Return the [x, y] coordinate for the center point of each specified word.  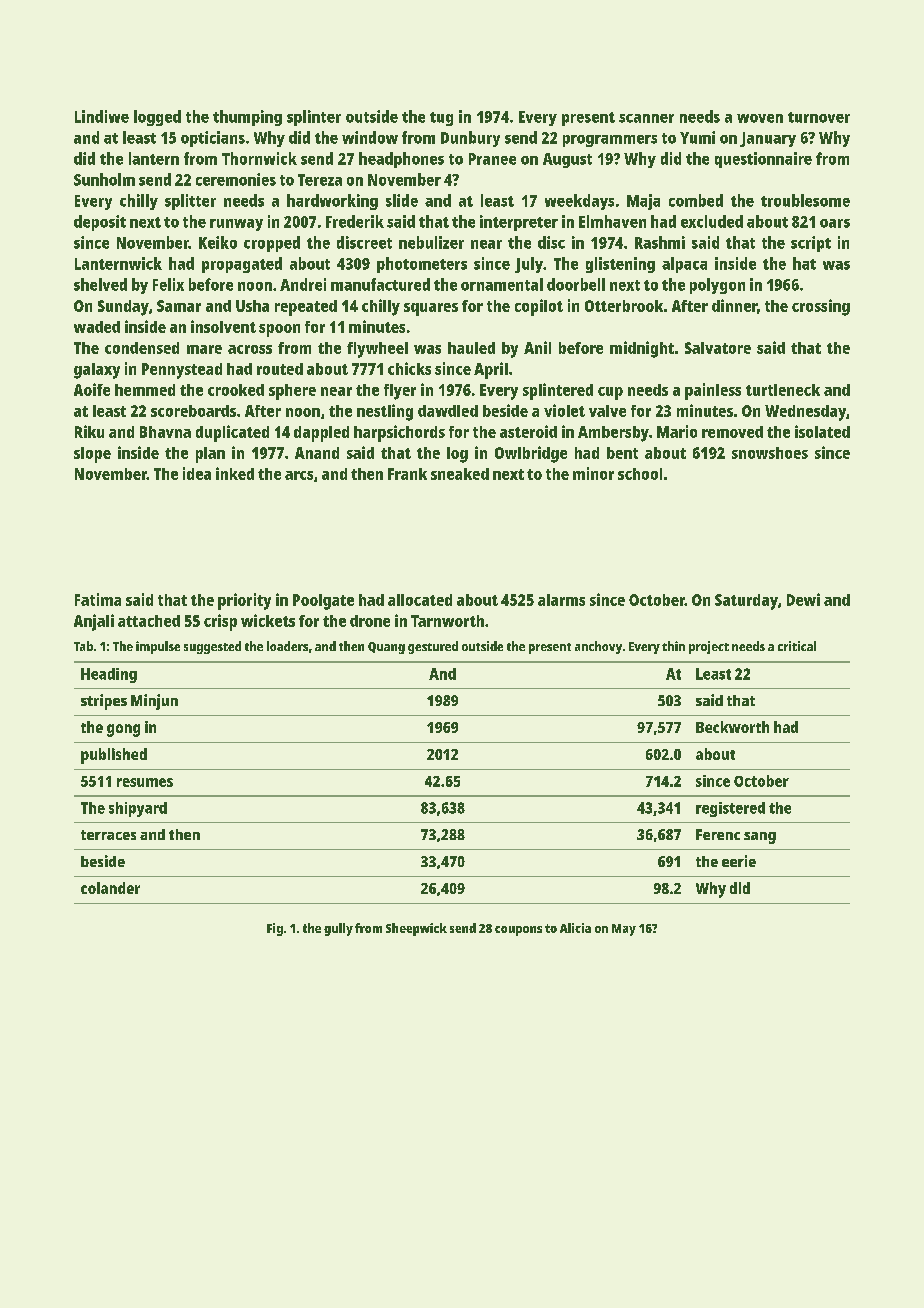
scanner [646, 118]
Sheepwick [416, 929]
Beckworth [732, 727]
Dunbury [470, 139]
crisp [220, 622]
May [624, 930]
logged [157, 118]
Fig [275, 929]
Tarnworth [447, 621]
